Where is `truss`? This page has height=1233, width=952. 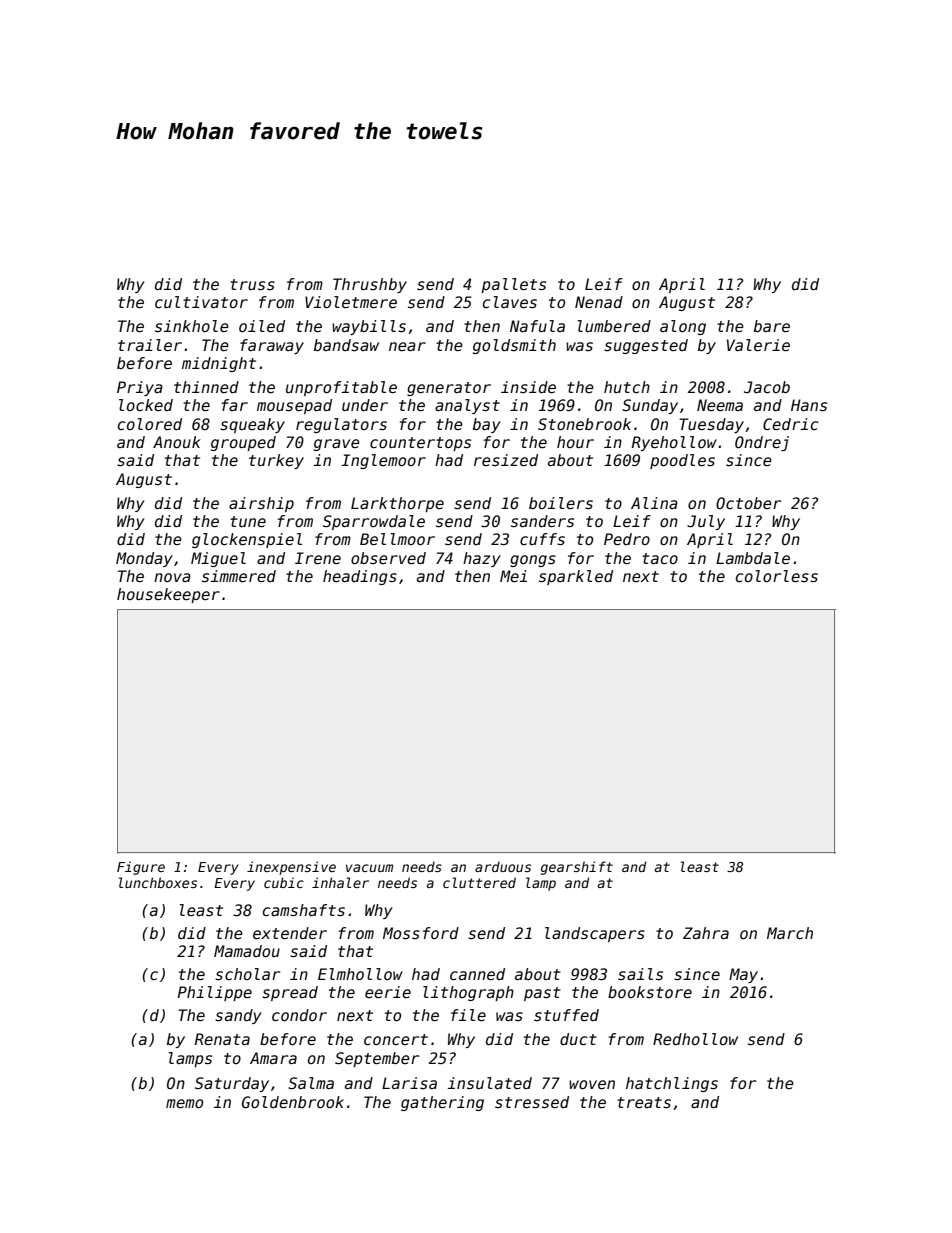 truss is located at coordinates (252, 285).
